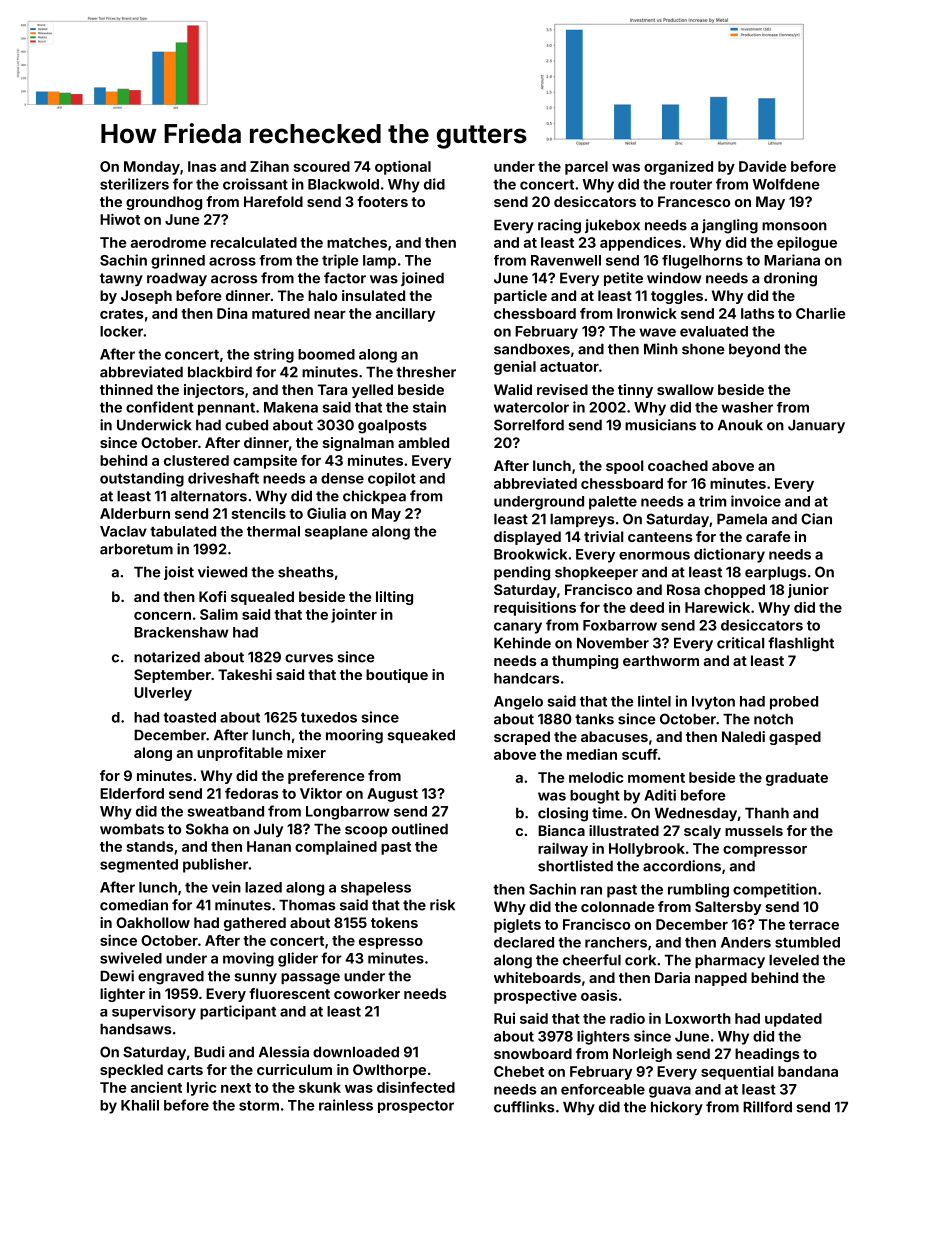 This image has height=1233, width=952. Describe the element at coordinates (767, 1107) in the image. I see `Rillford` at that location.
